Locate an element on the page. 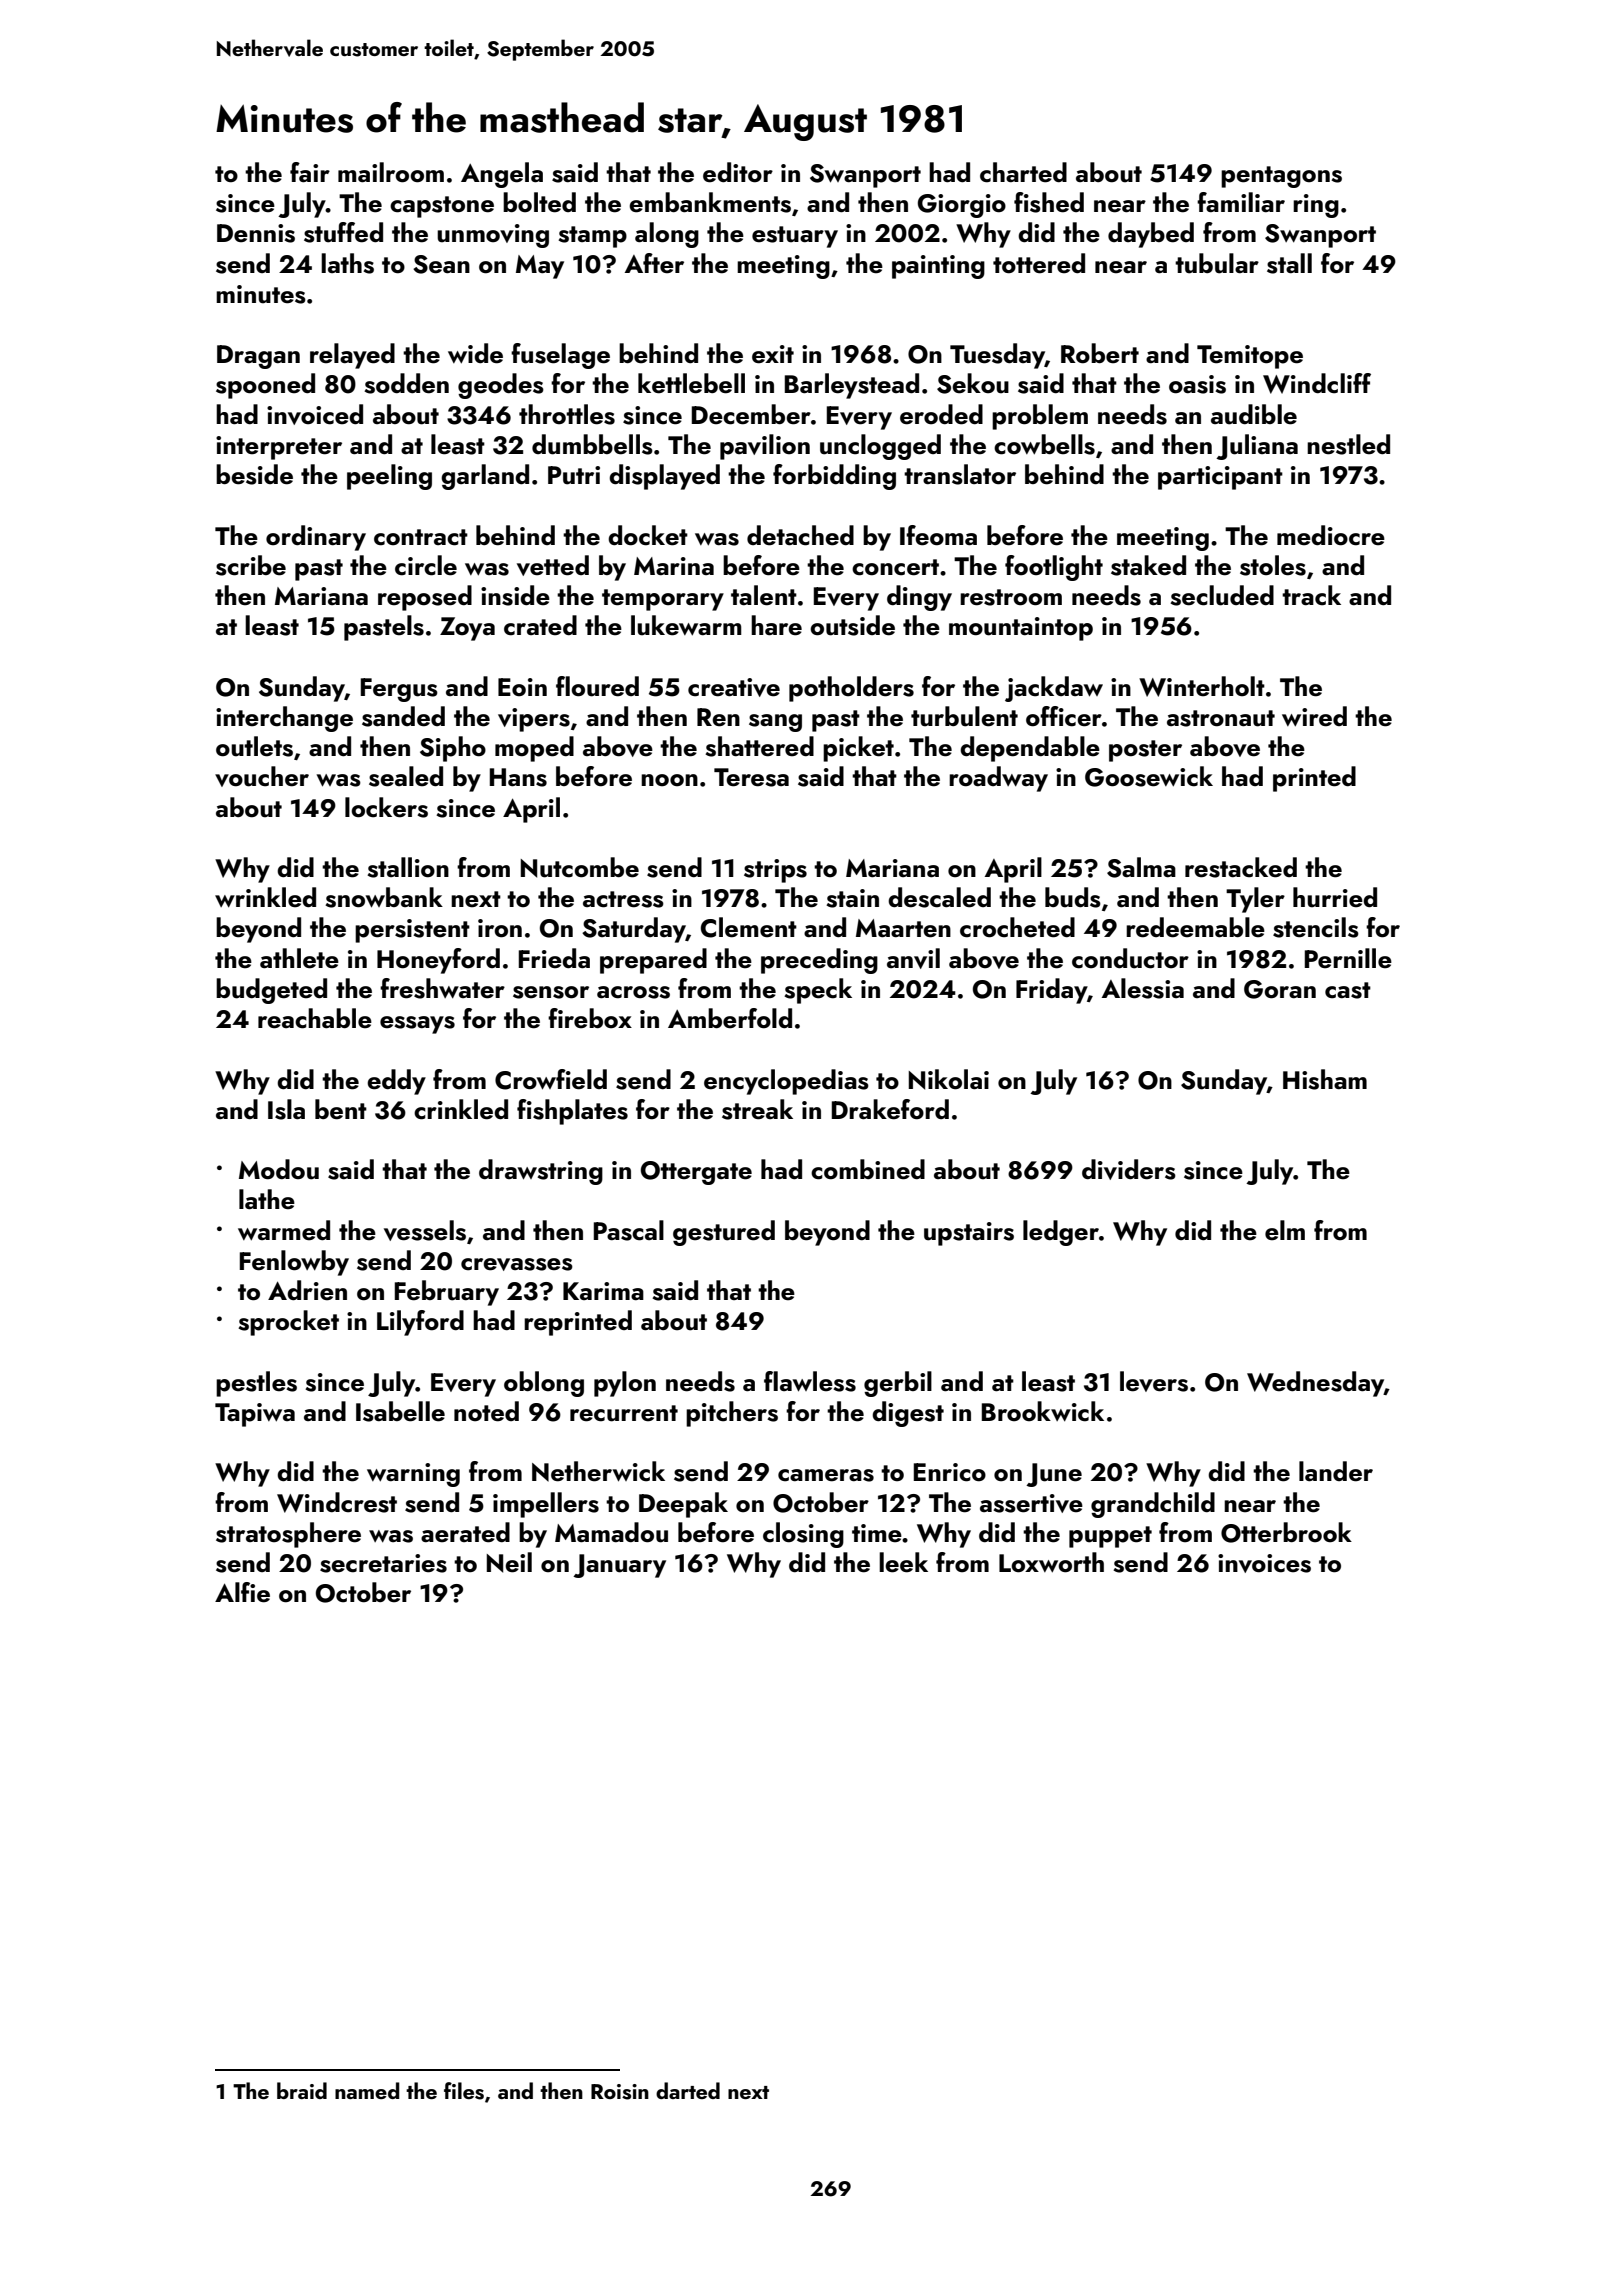 Image resolution: width=1620 pixels, height=2292 pixels. files is located at coordinates (464, 2091).
